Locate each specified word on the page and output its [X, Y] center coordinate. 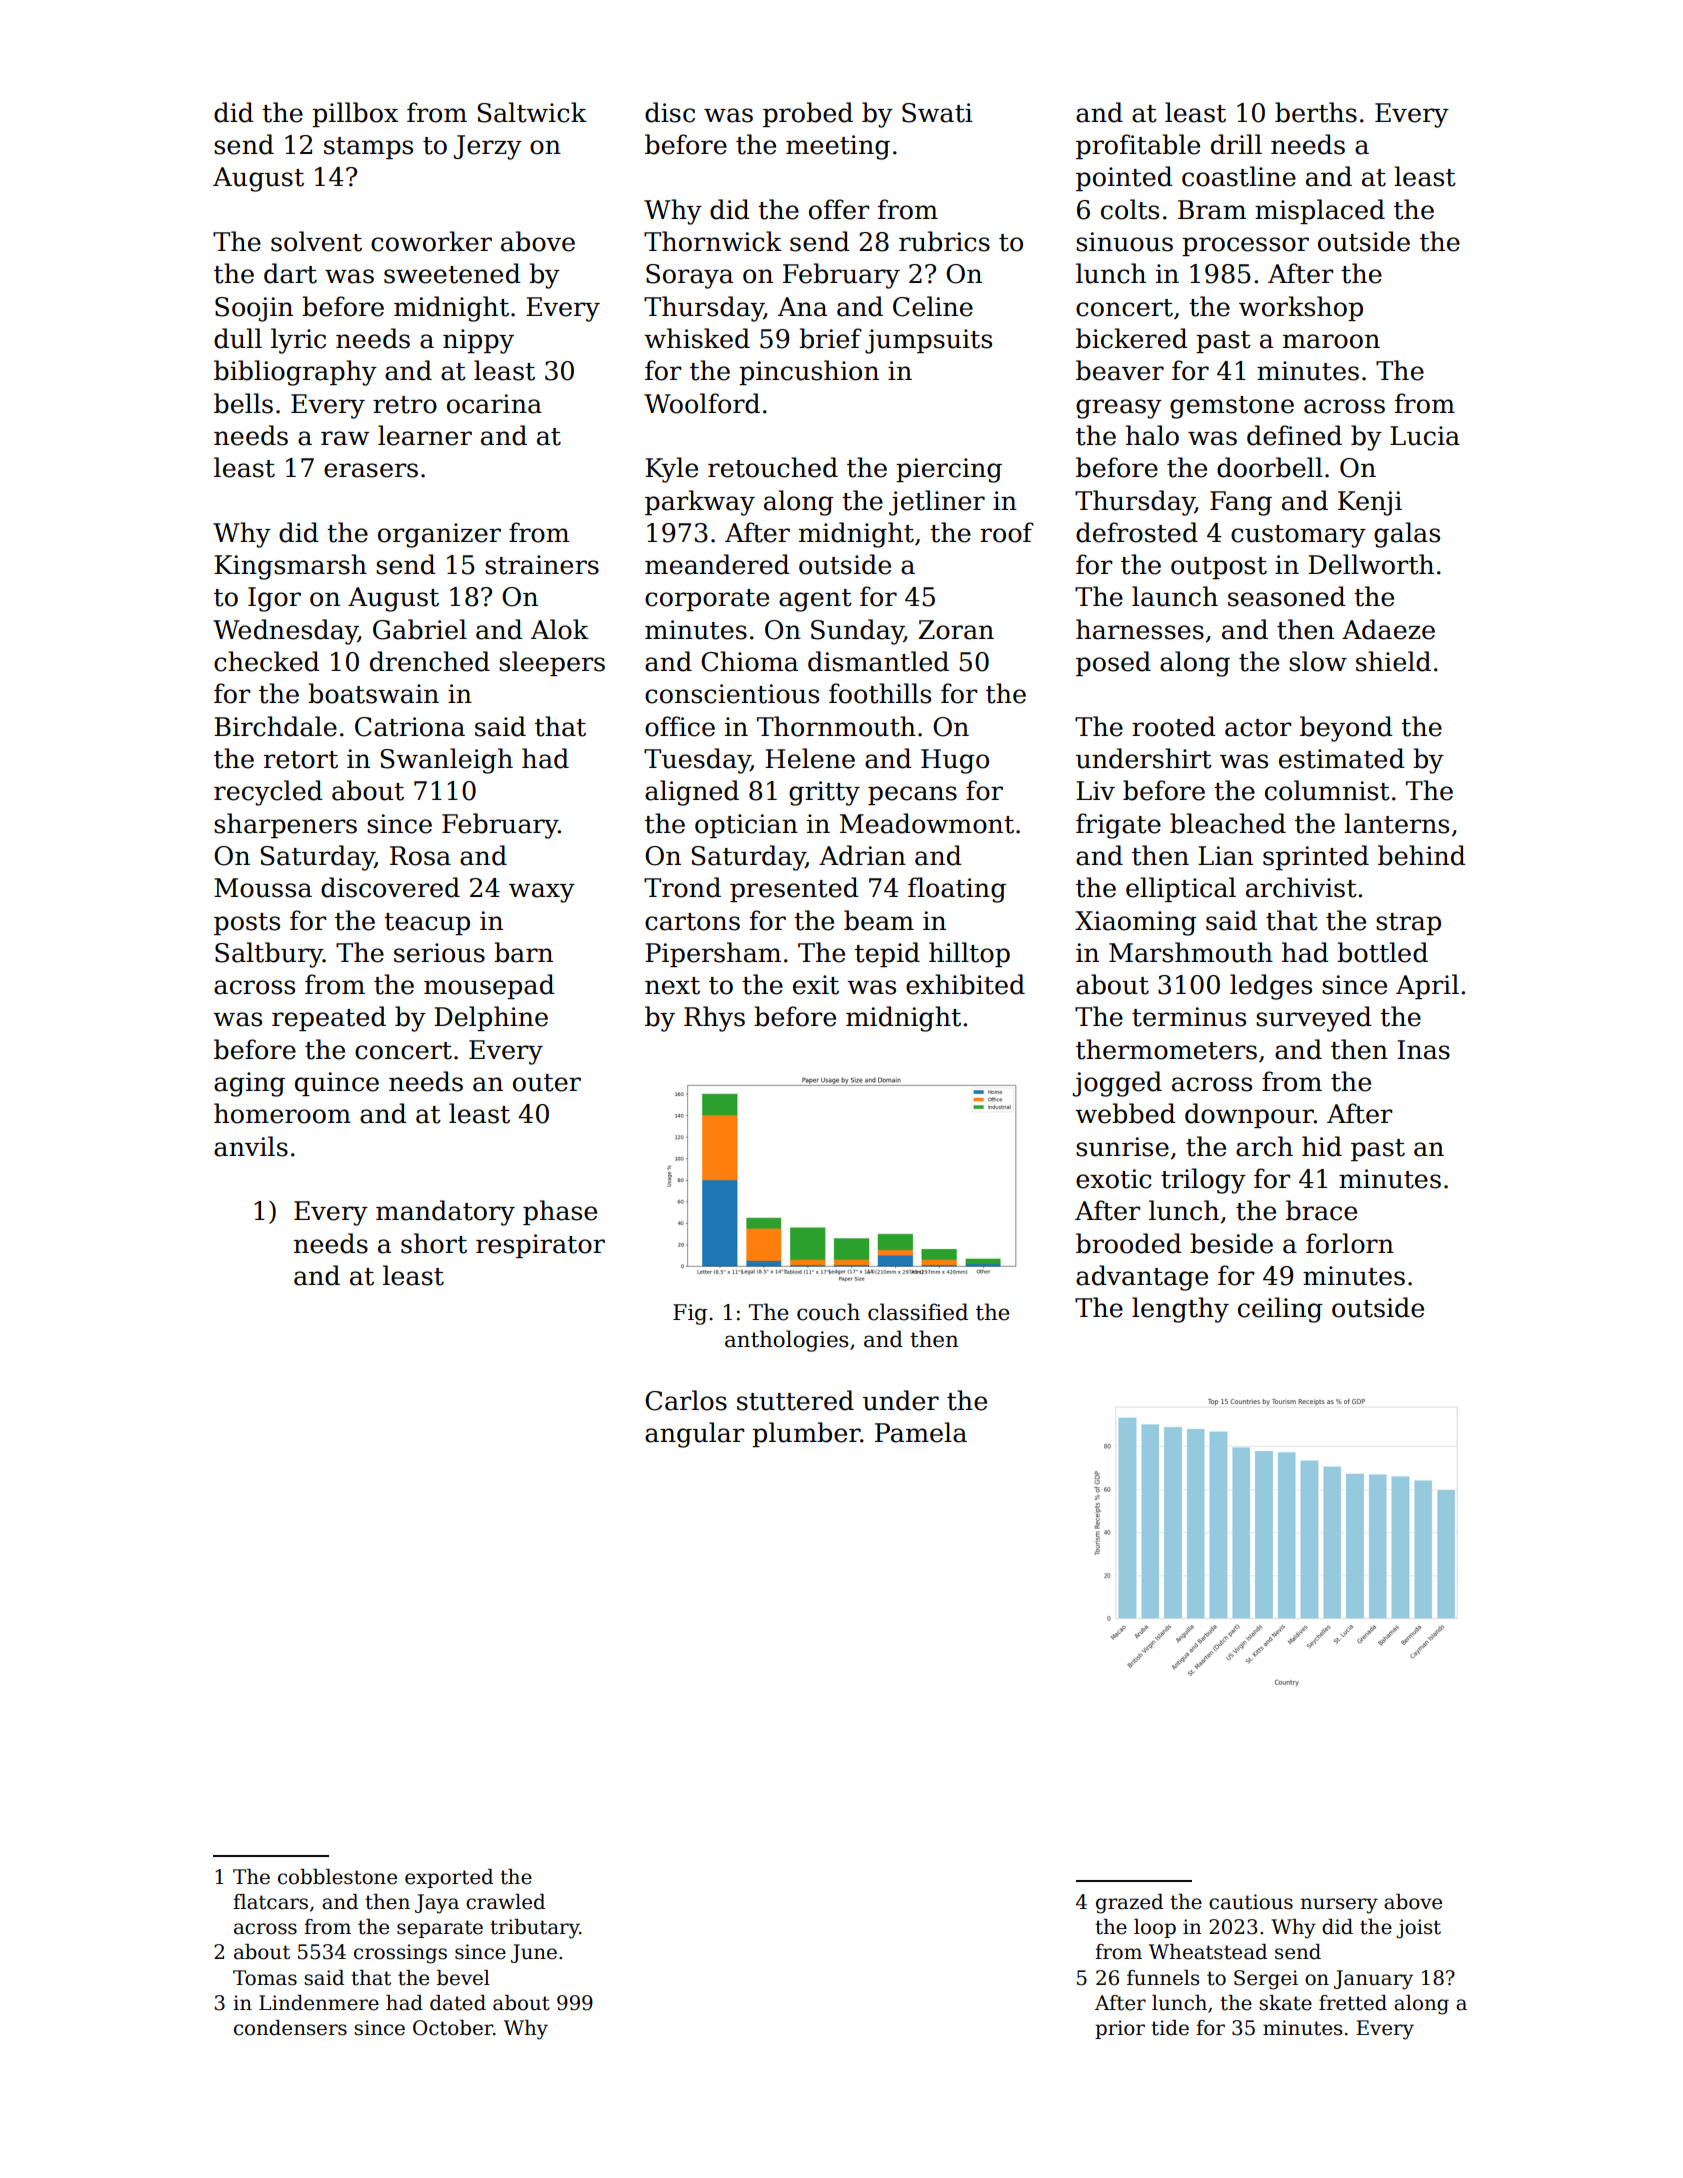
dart [290, 273]
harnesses [1140, 629]
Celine [933, 306]
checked [267, 661]
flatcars [270, 1902]
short [434, 1243]
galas [1407, 535]
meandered [717, 564]
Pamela [921, 1432]
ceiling [1280, 1310]
